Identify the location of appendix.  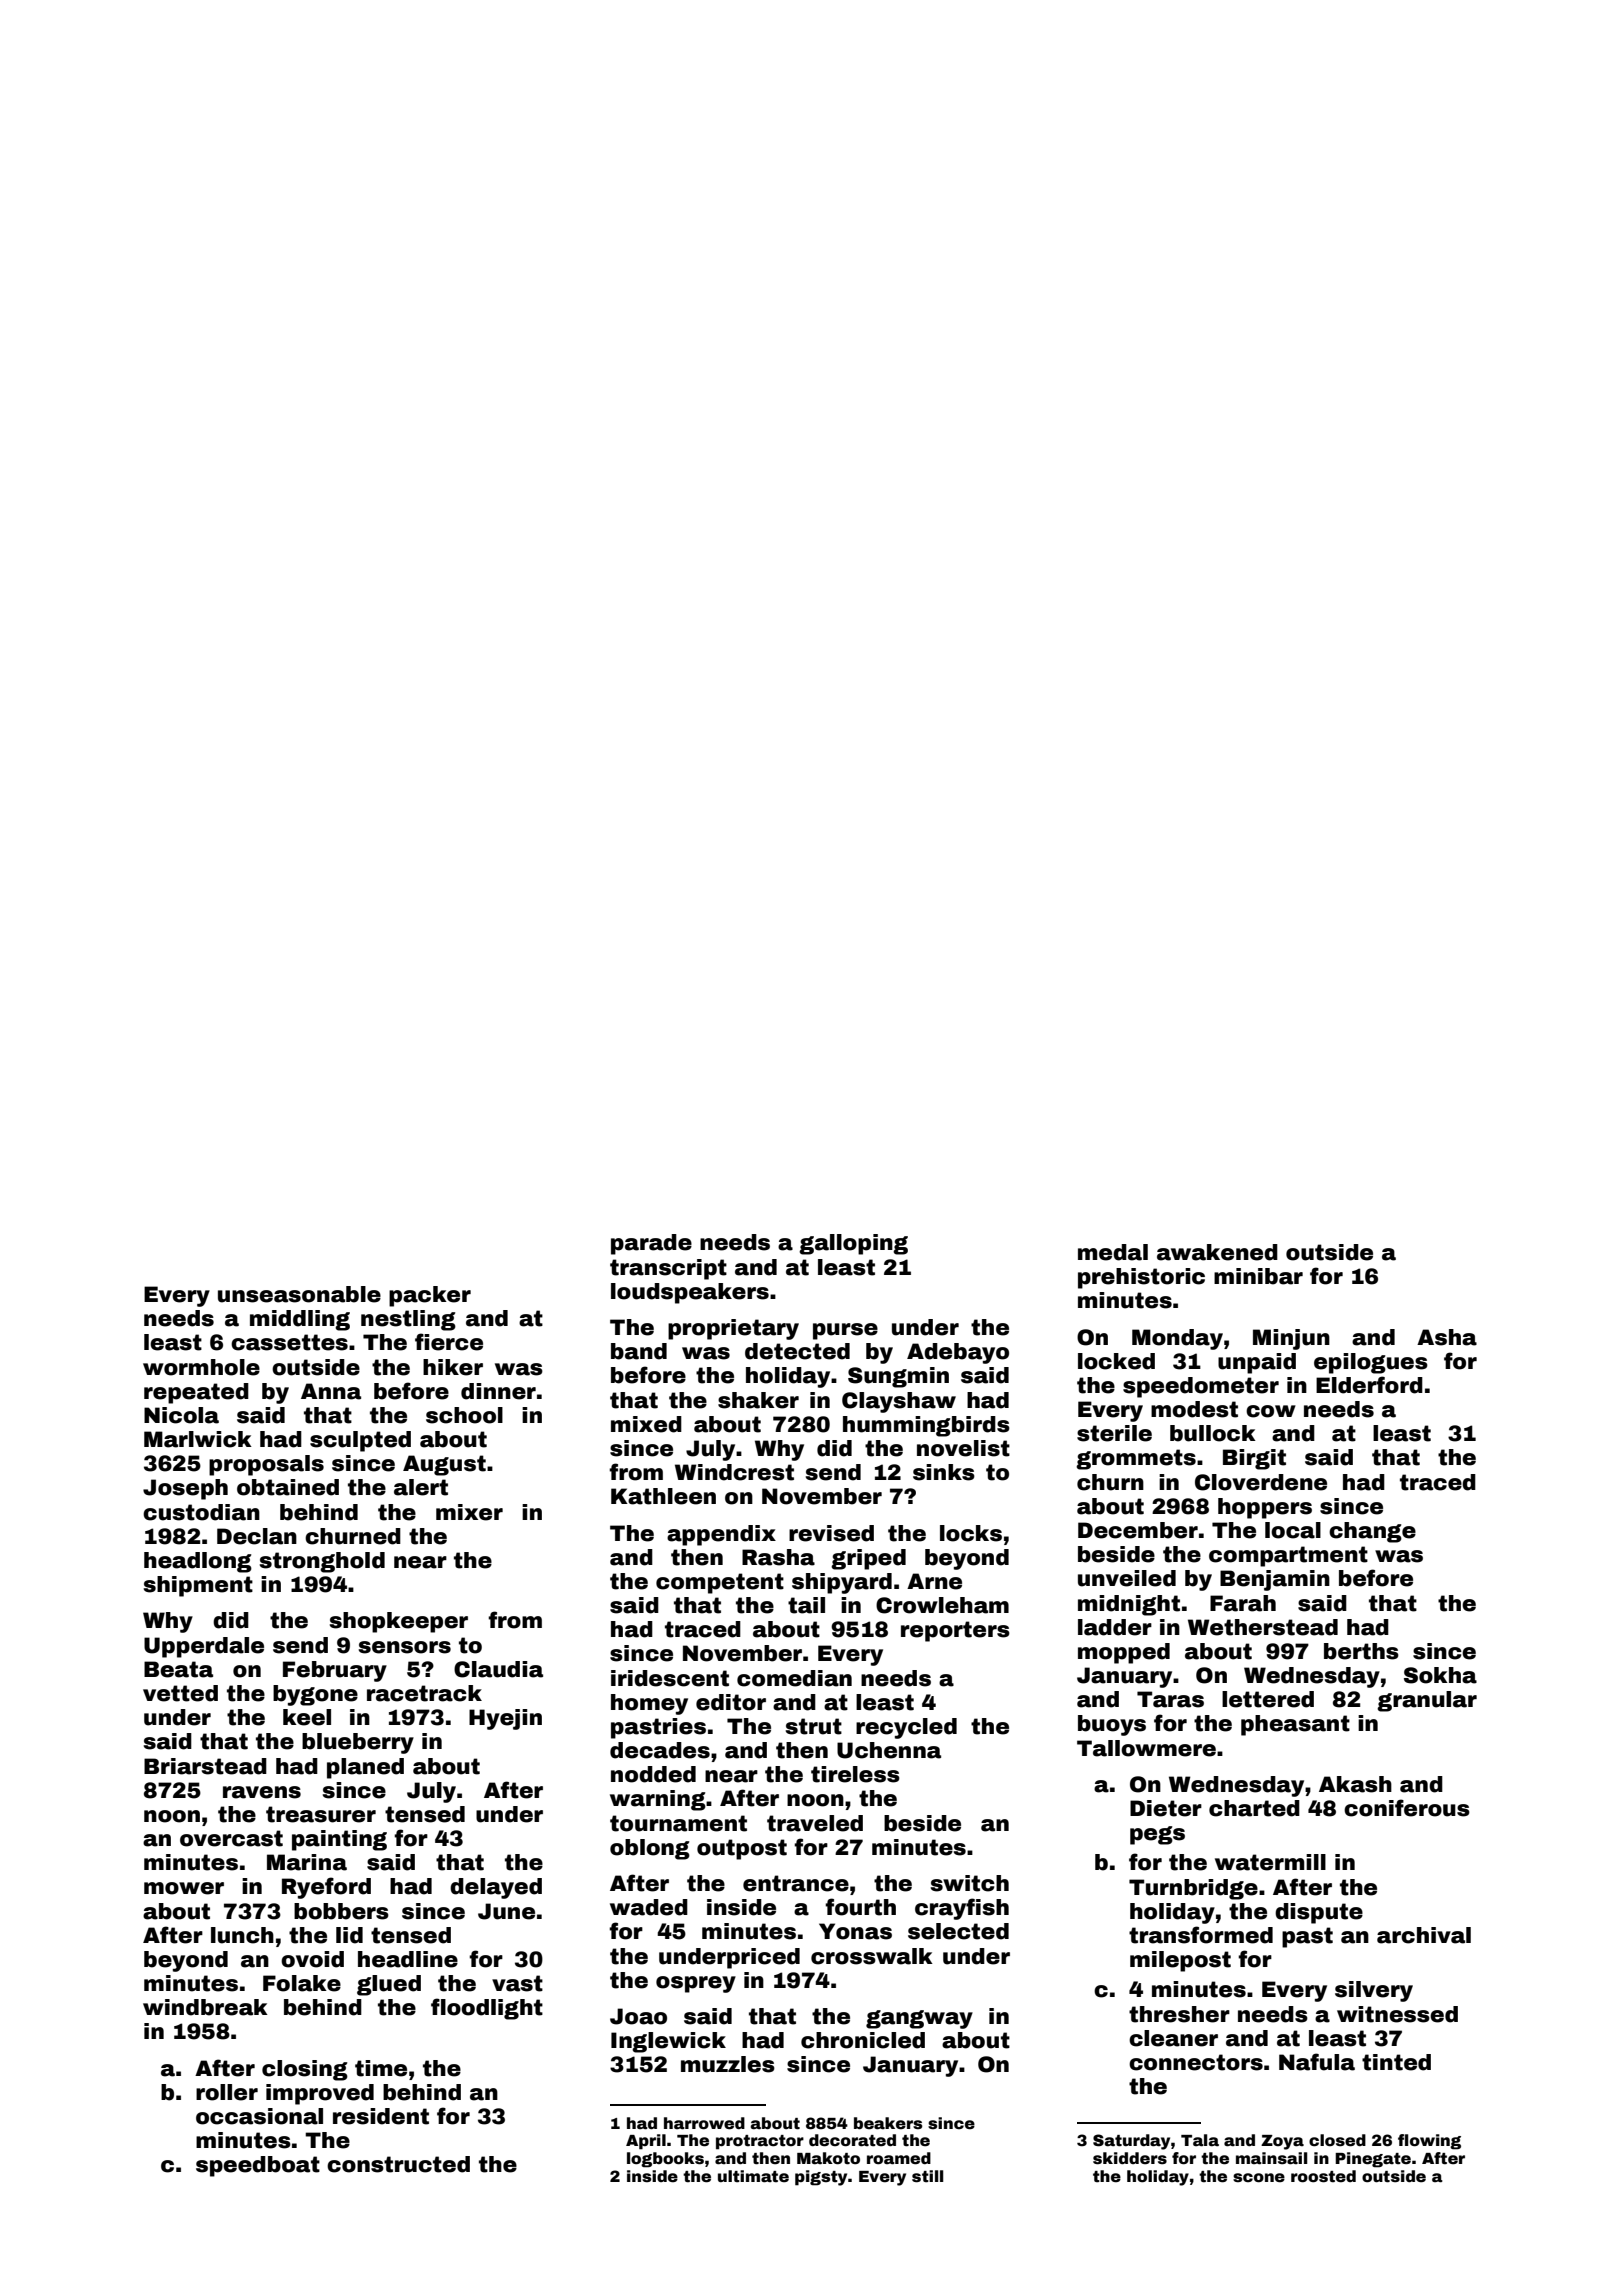
(721, 1535).
